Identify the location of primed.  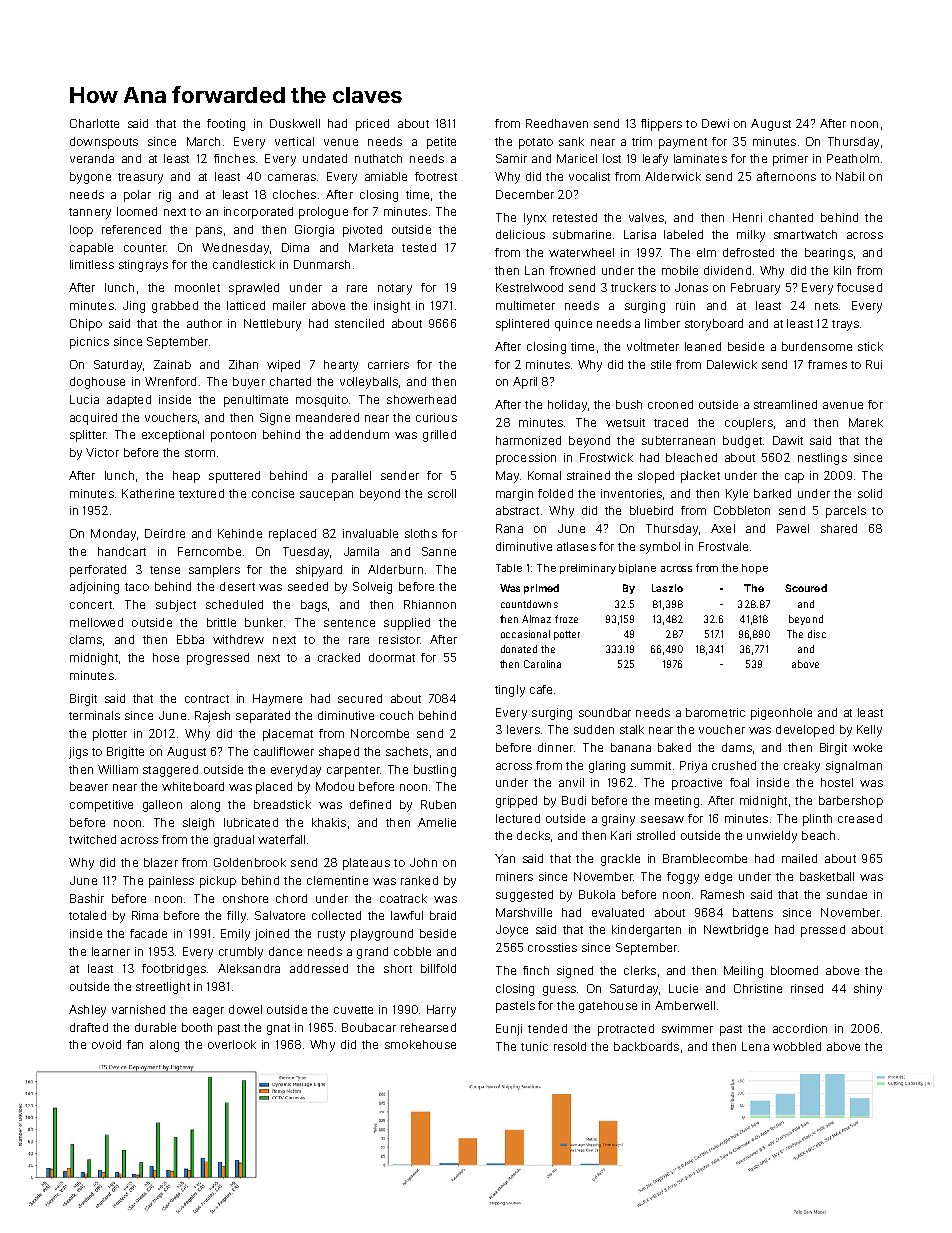
(541, 589).
